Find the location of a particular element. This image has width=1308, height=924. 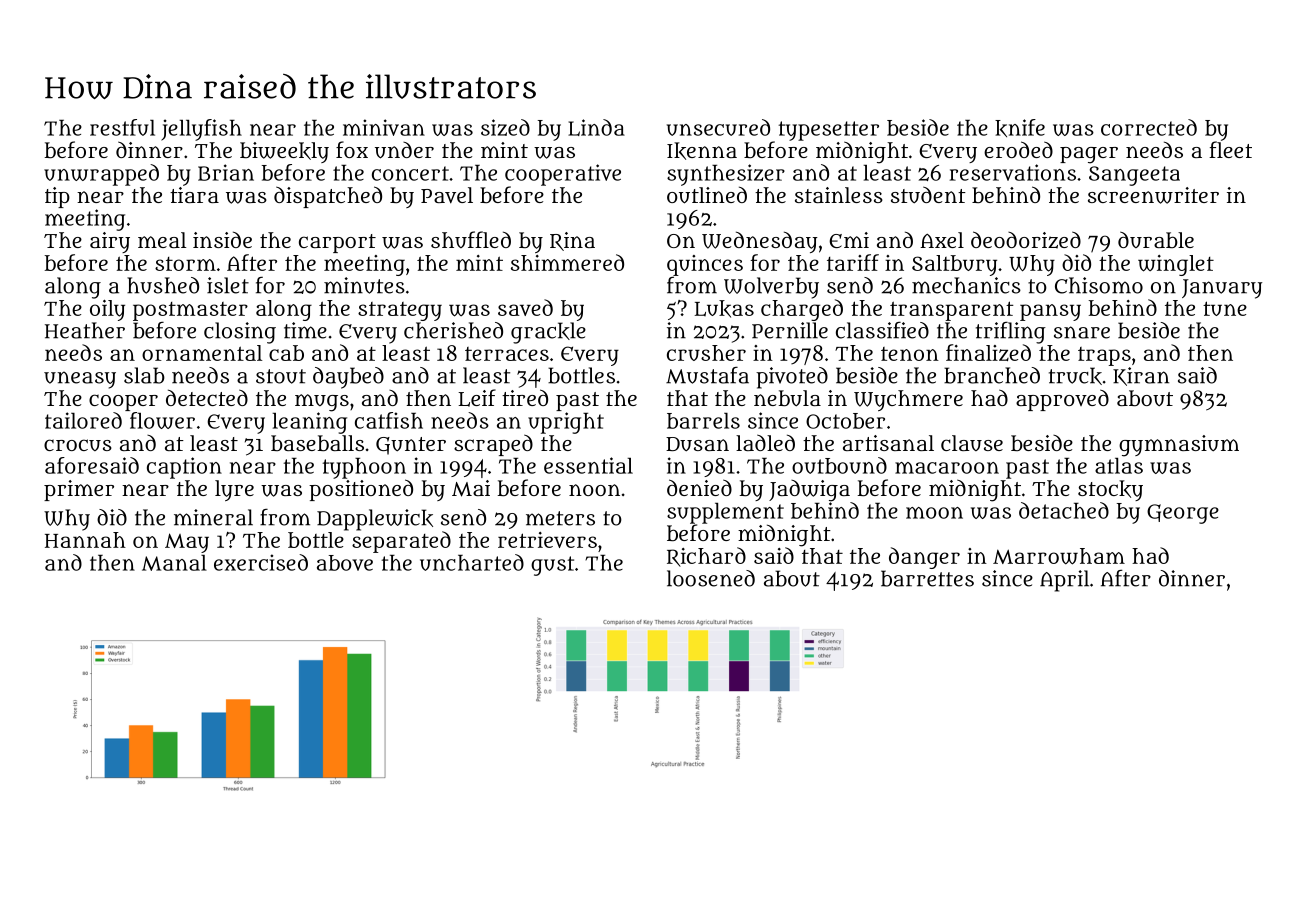

gymnasium is located at coordinates (1179, 446).
